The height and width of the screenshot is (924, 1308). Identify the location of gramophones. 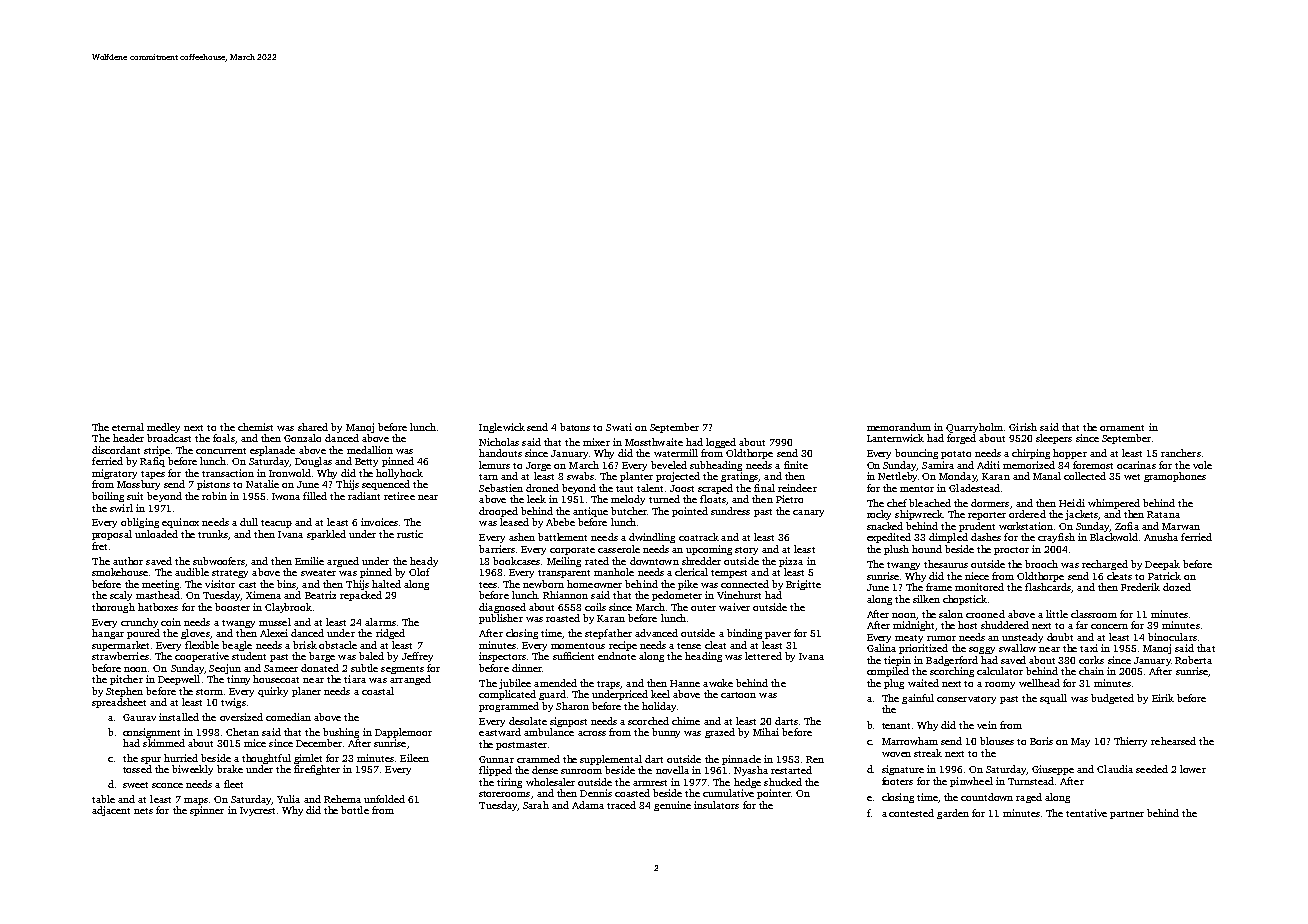
(1175, 477).
